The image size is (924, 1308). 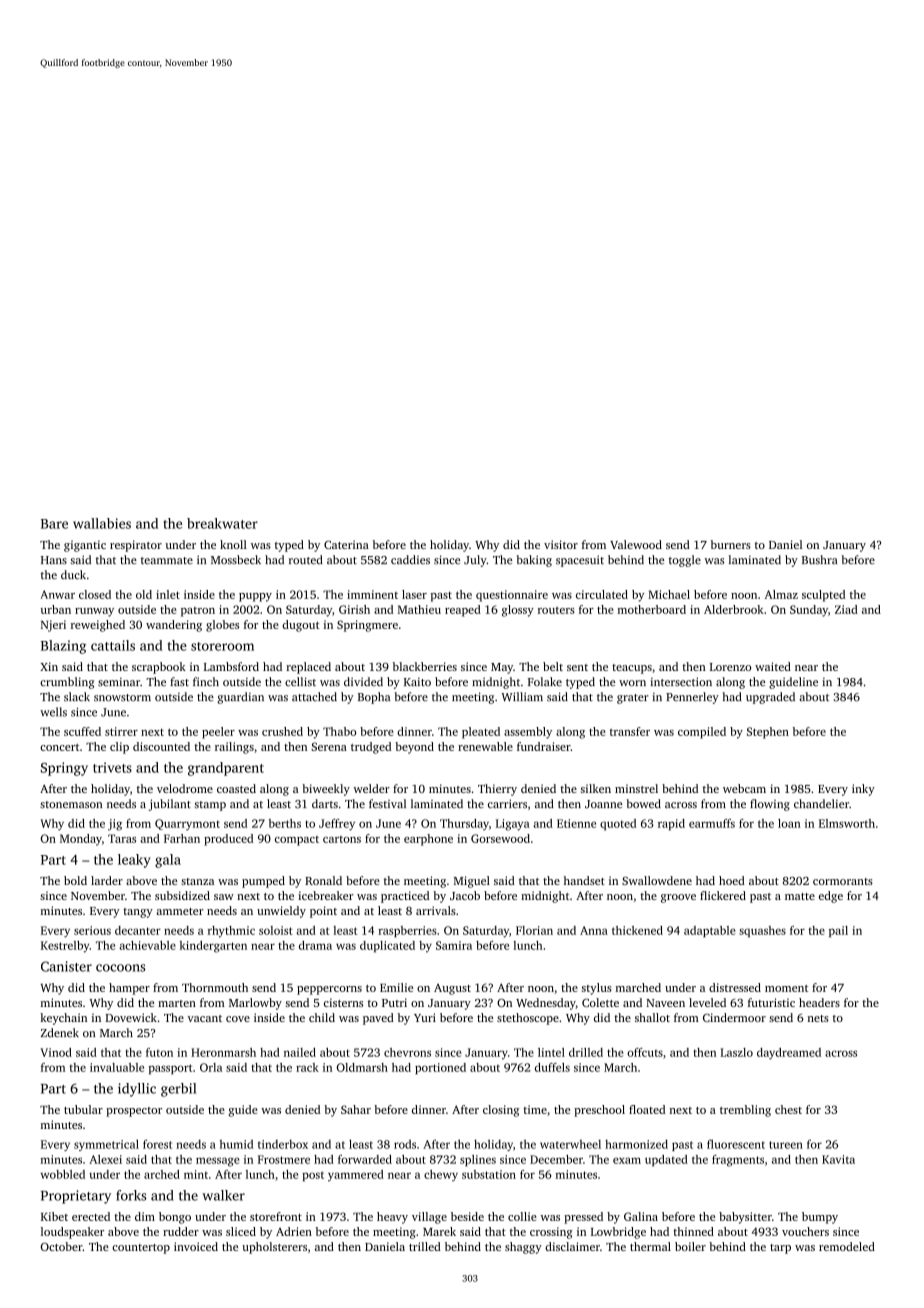 I want to click on jubilant, so click(x=170, y=805).
